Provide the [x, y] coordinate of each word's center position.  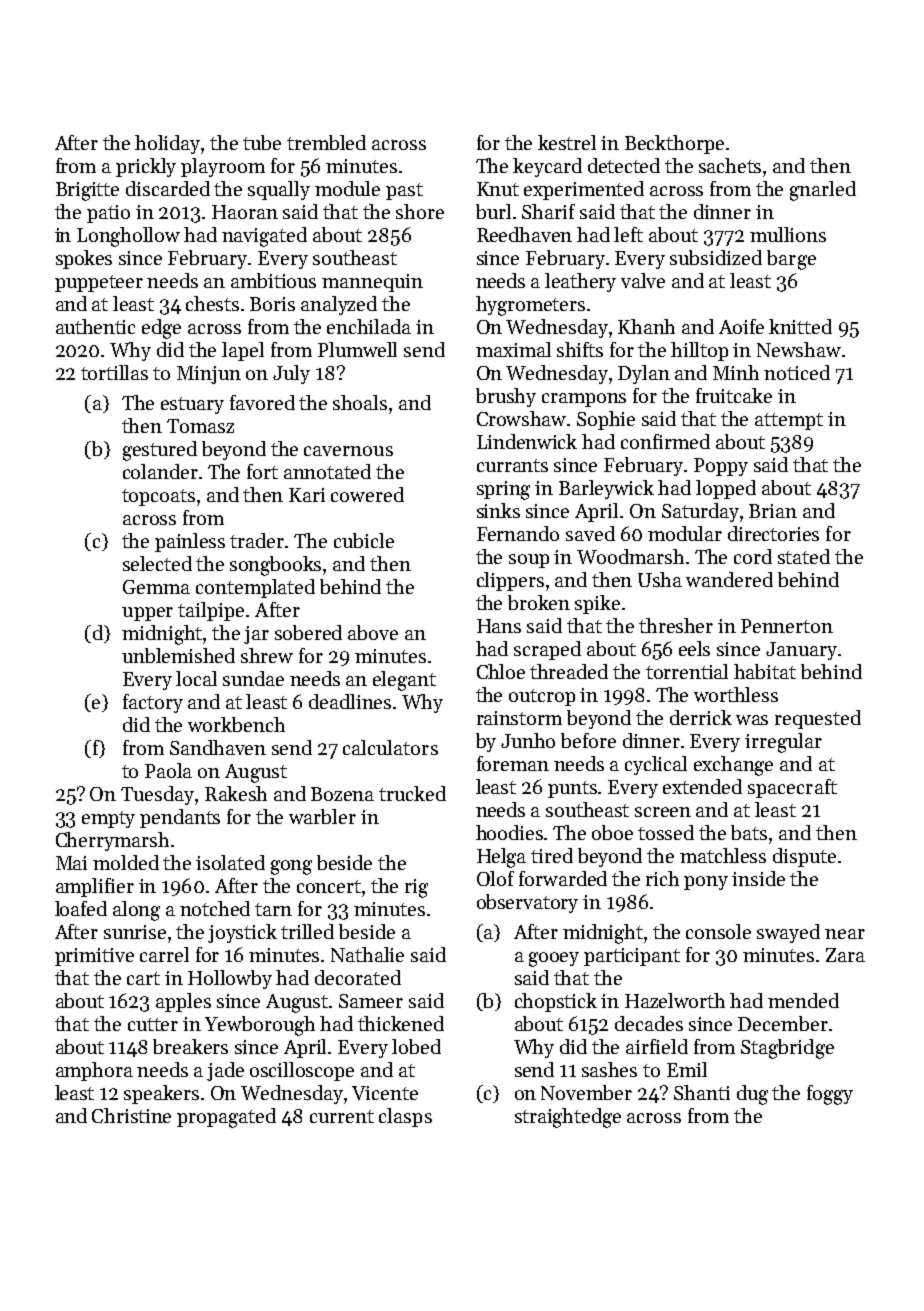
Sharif [548, 211]
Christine [131, 1115]
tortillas [114, 372]
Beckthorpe [674, 144]
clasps [405, 1117]
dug [752, 1095]
